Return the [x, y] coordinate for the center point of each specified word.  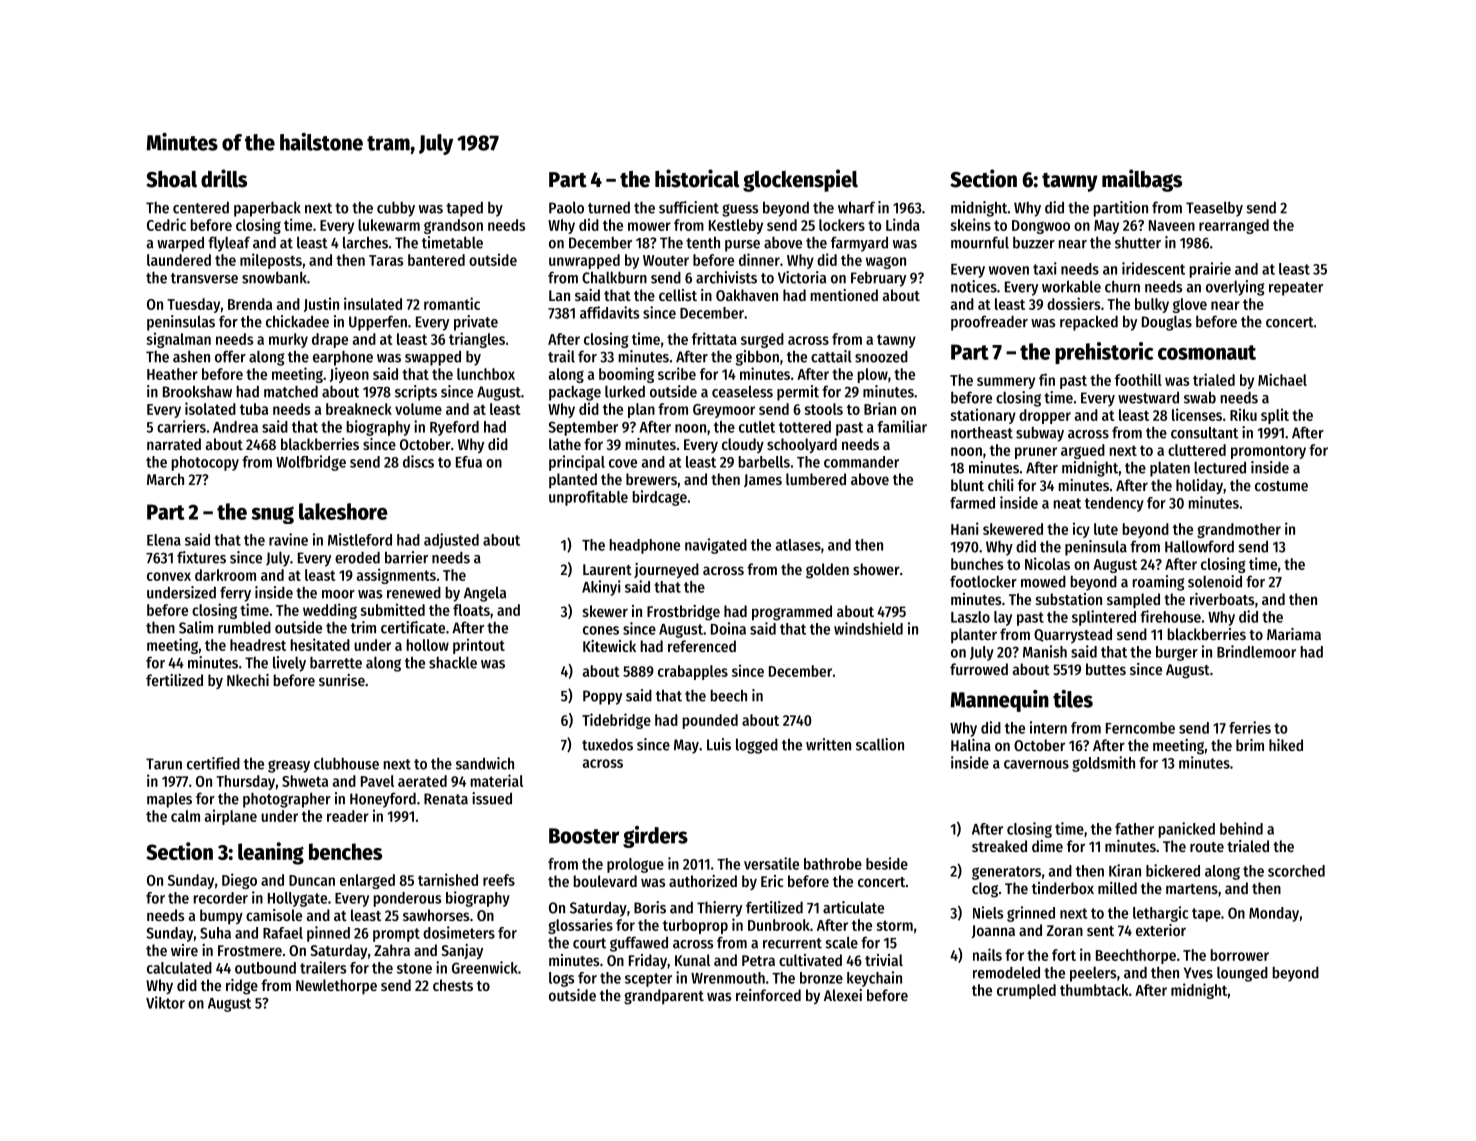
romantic [452, 303]
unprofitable [588, 498]
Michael [1282, 379]
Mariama [1294, 634]
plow [873, 375]
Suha [215, 933]
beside [887, 863]
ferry [235, 594]
